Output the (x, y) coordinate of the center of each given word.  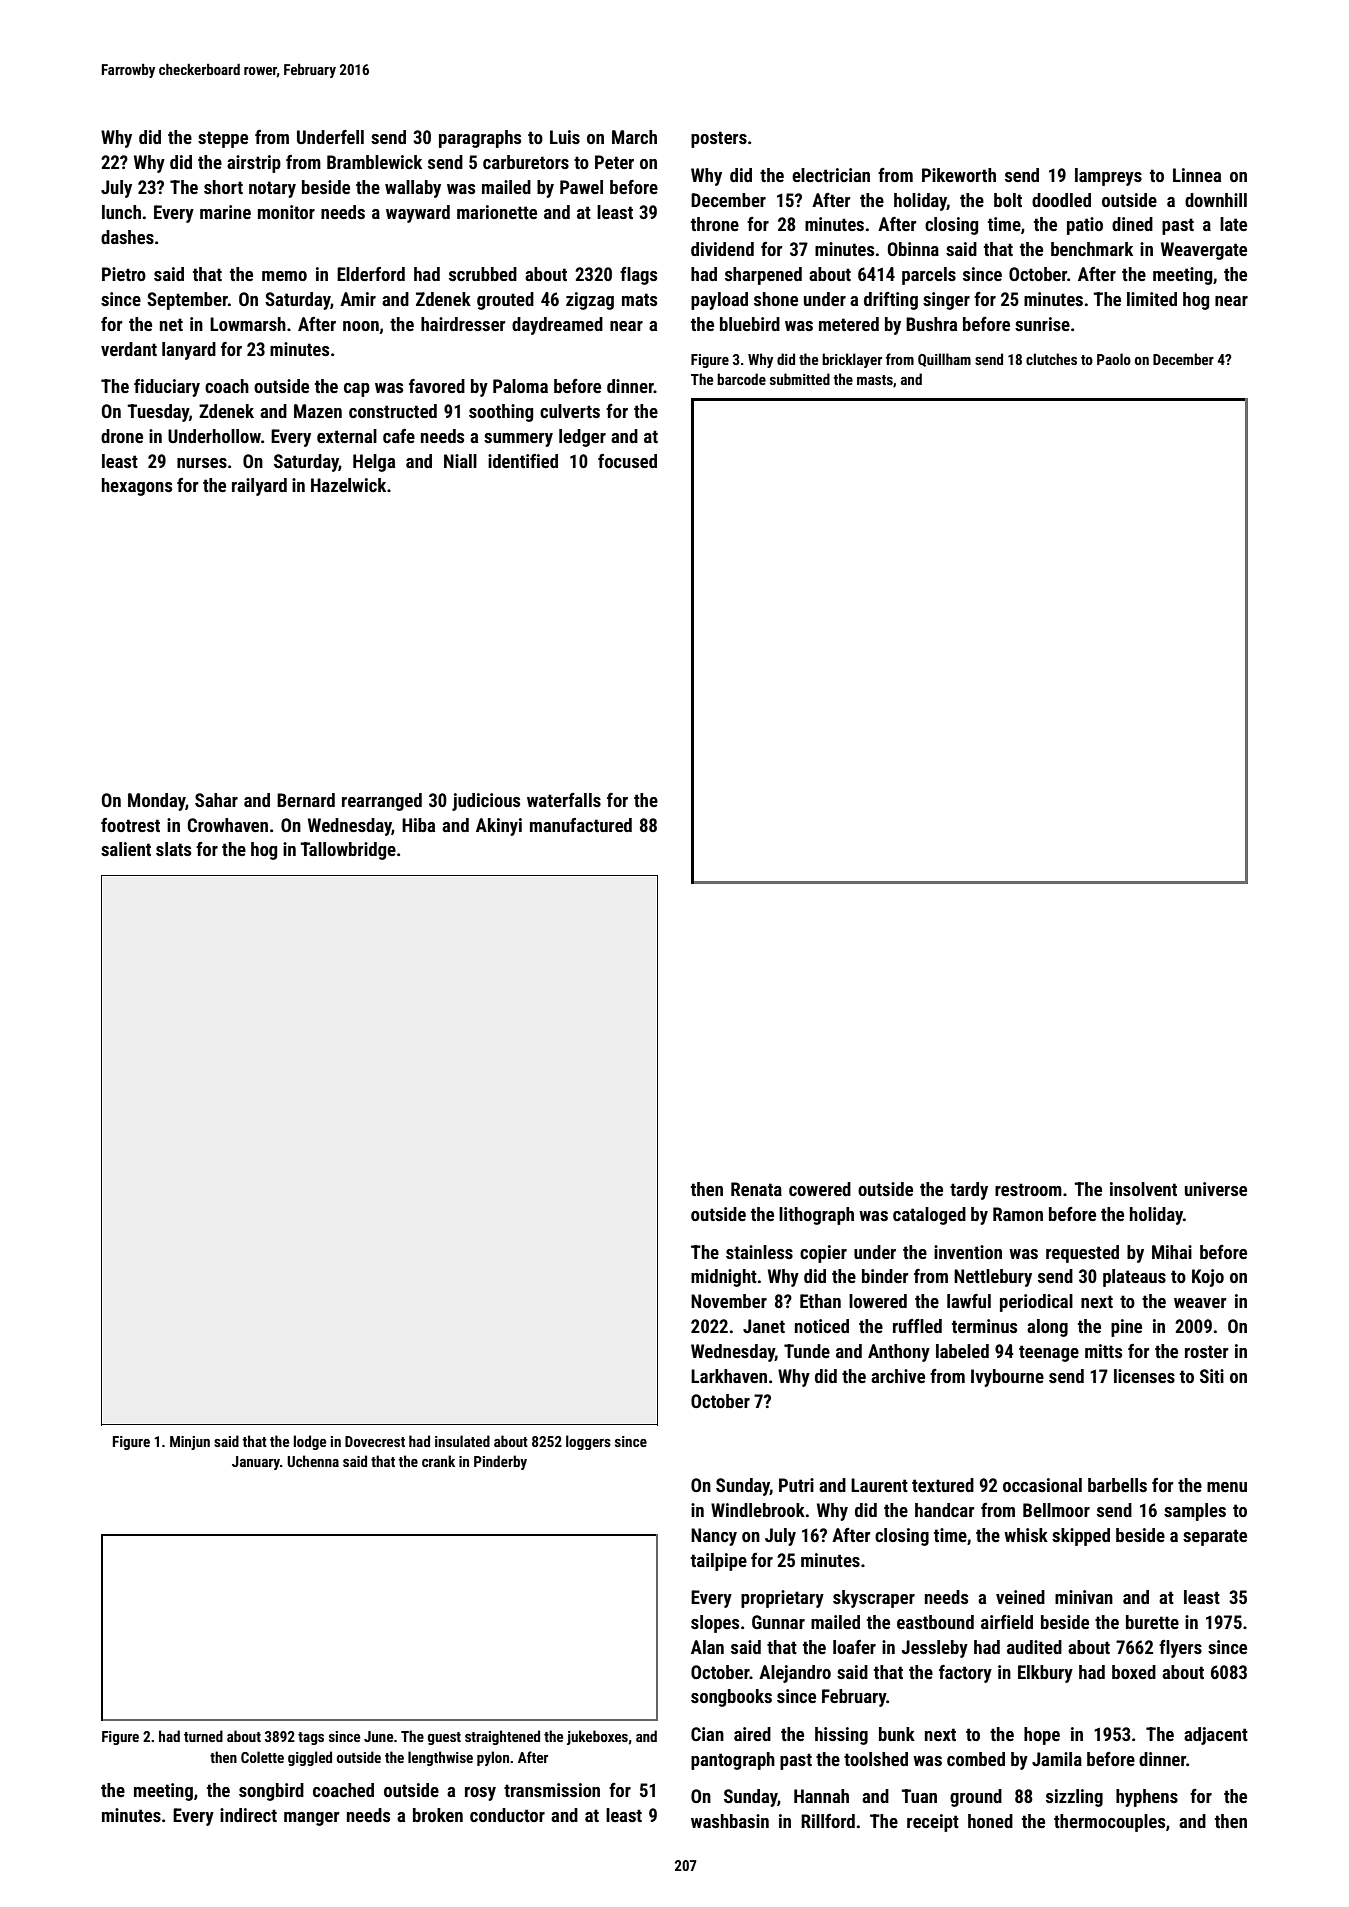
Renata (756, 1189)
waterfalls (564, 800)
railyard (259, 487)
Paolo (1114, 359)
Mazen (318, 411)
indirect (248, 1815)
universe (1216, 1189)
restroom (1028, 1189)
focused (627, 461)
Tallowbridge (348, 851)
